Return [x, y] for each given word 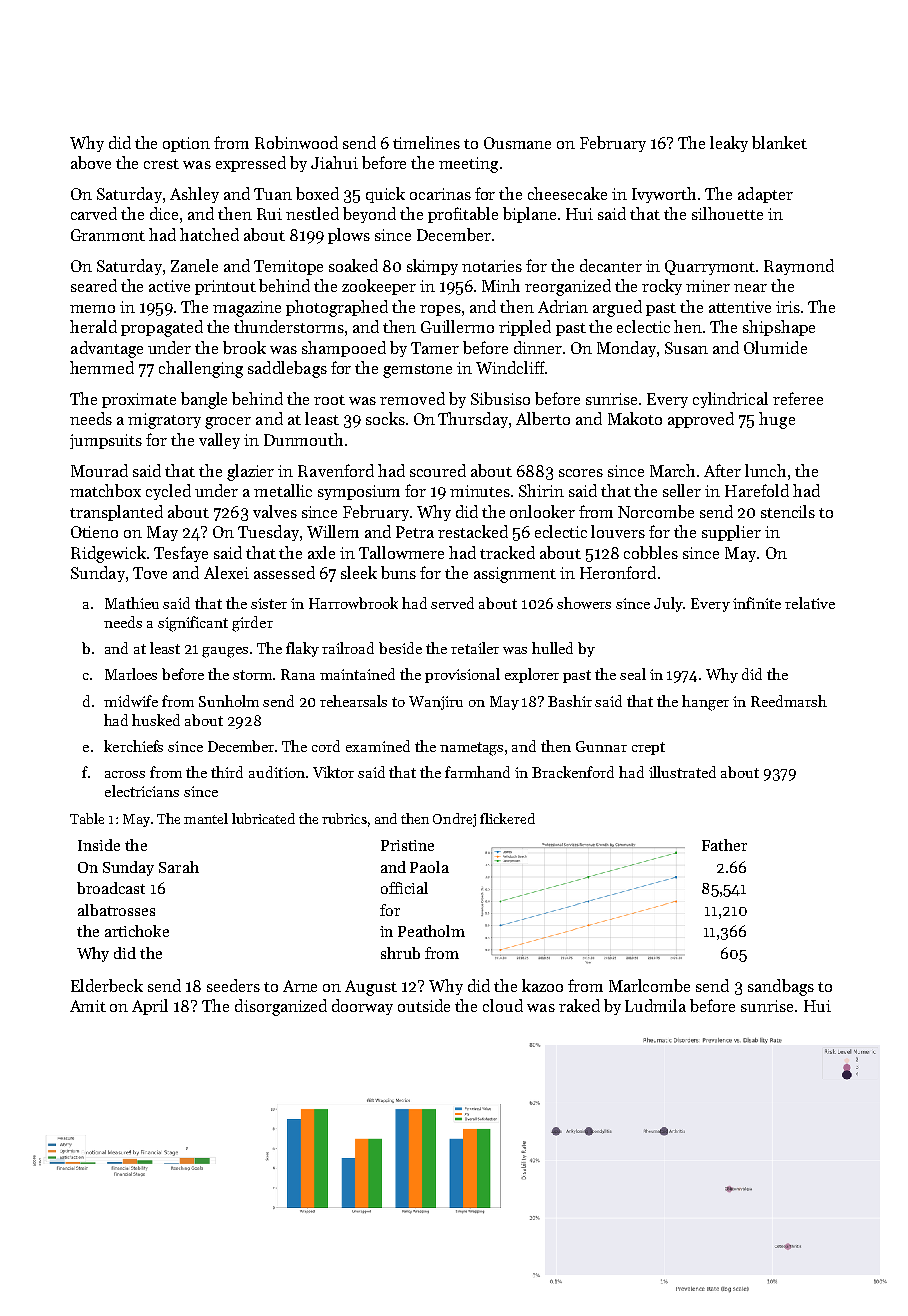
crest [161, 164]
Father [724, 845]
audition [277, 772]
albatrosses [116, 910]
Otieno [94, 532]
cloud [503, 1005]
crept [648, 748]
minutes [480, 491]
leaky [729, 144]
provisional [462, 675]
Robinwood [296, 142]
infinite [757, 603]
